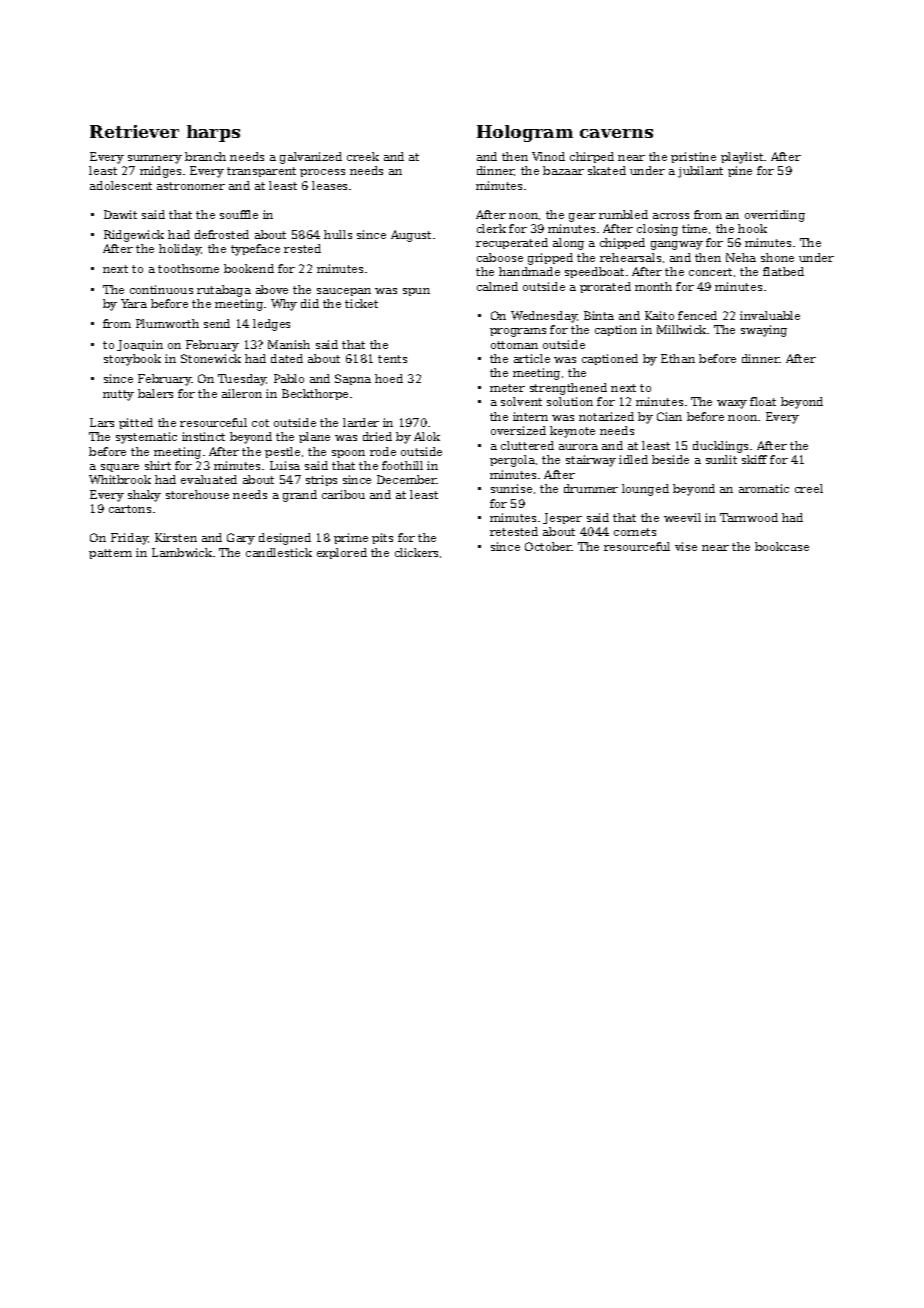 The image size is (924, 1308). Describe the element at coordinates (525, 133) in the screenshot. I see `Hologram` at that location.
